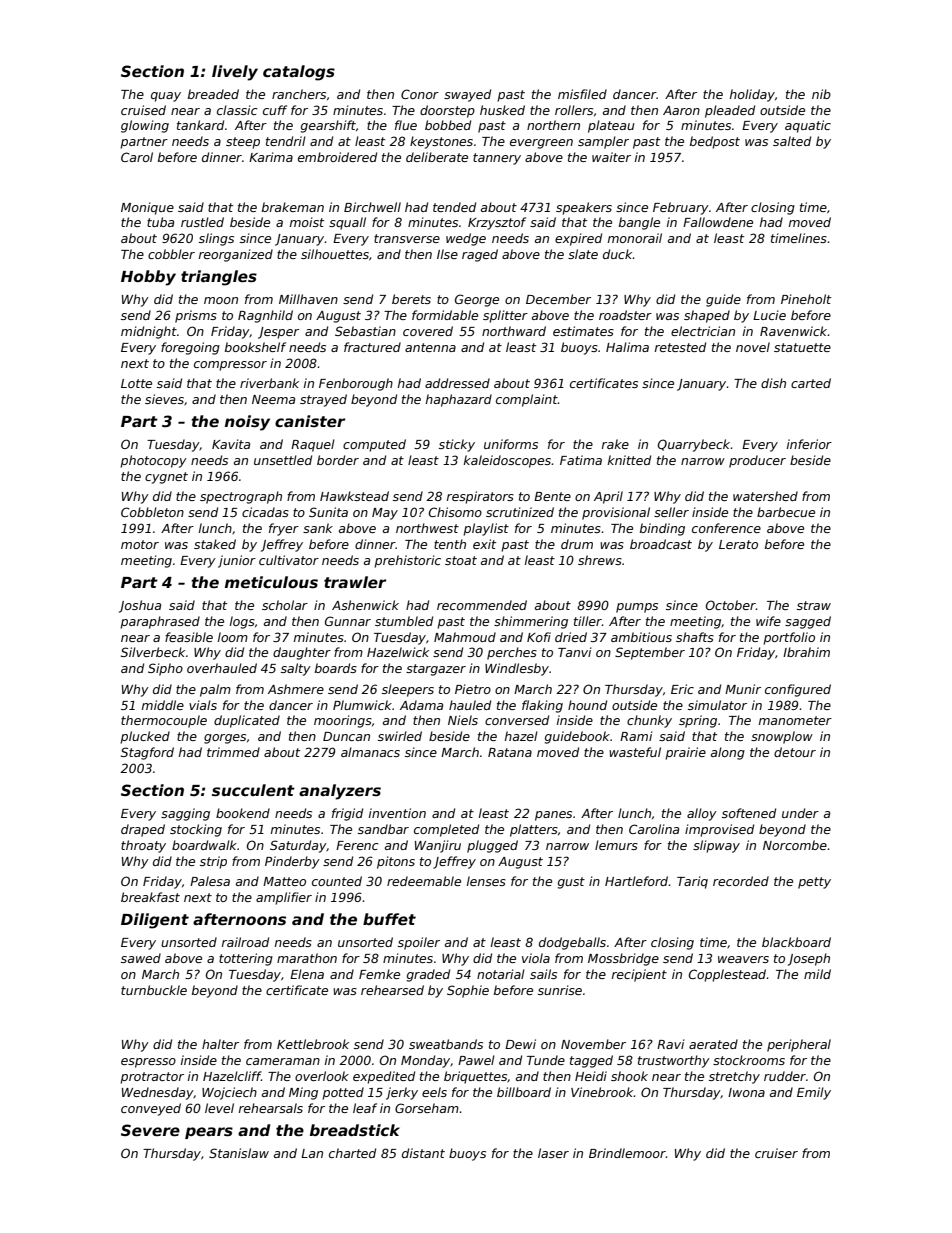 The width and height of the screenshot is (952, 1233). What do you see at coordinates (728, 975) in the screenshot?
I see `Copplestead` at bounding box center [728, 975].
